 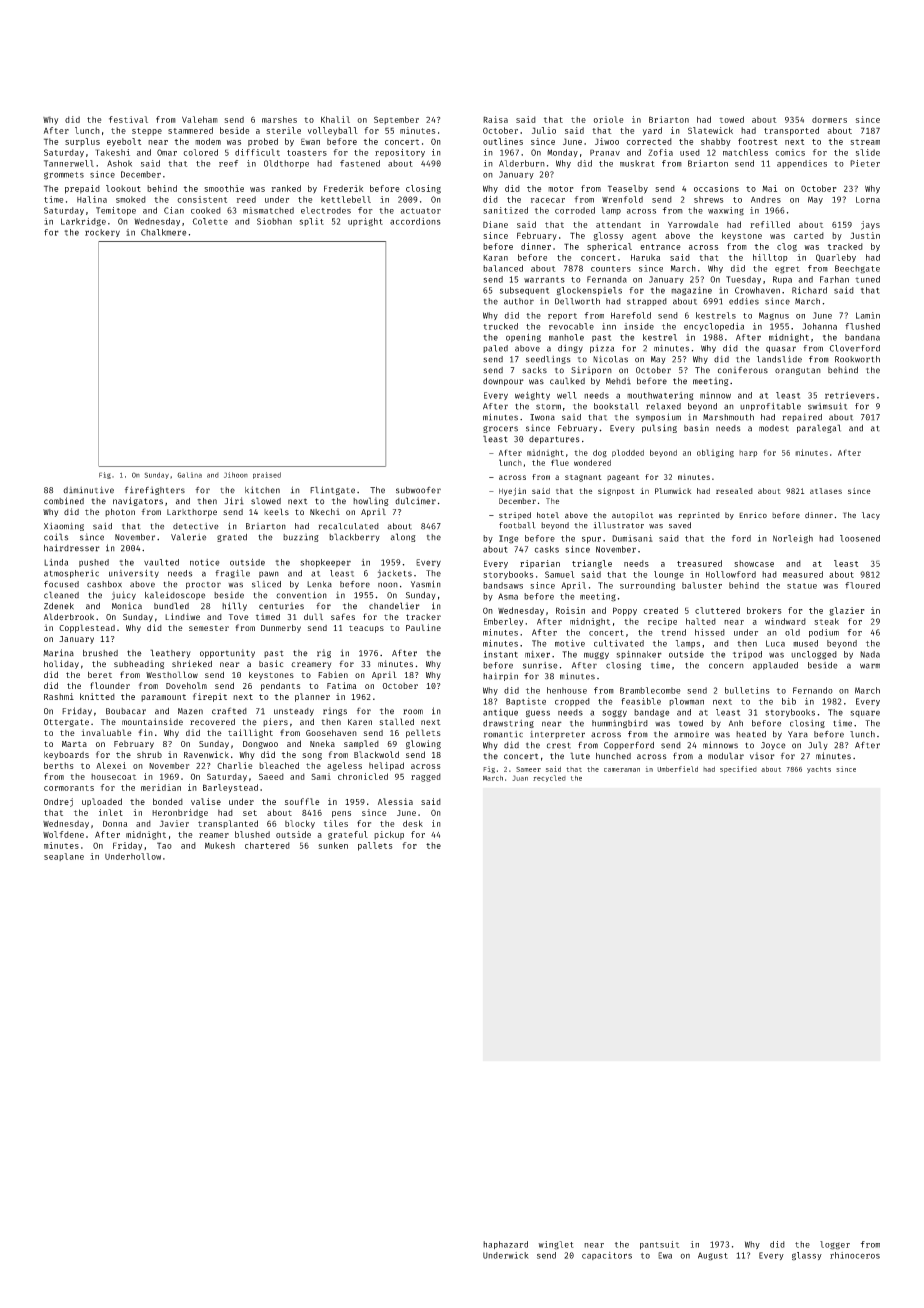 I want to click on seaplane, so click(x=64, y=857).
